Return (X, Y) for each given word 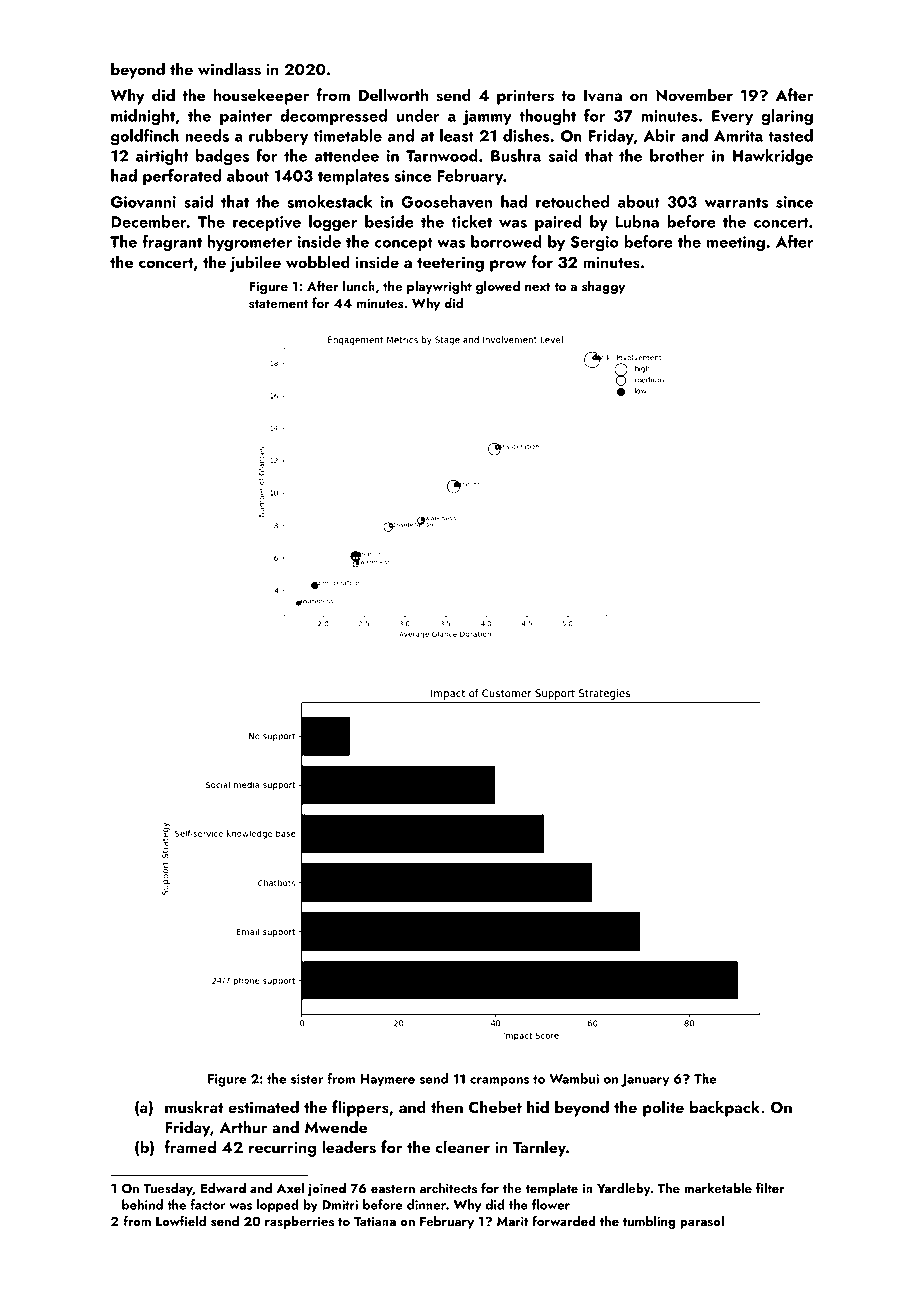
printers (525, 97)
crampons (499, 1082)
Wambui (574, 1078)
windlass (229, 69)
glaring (787, 117)
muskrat (194, 1107)
